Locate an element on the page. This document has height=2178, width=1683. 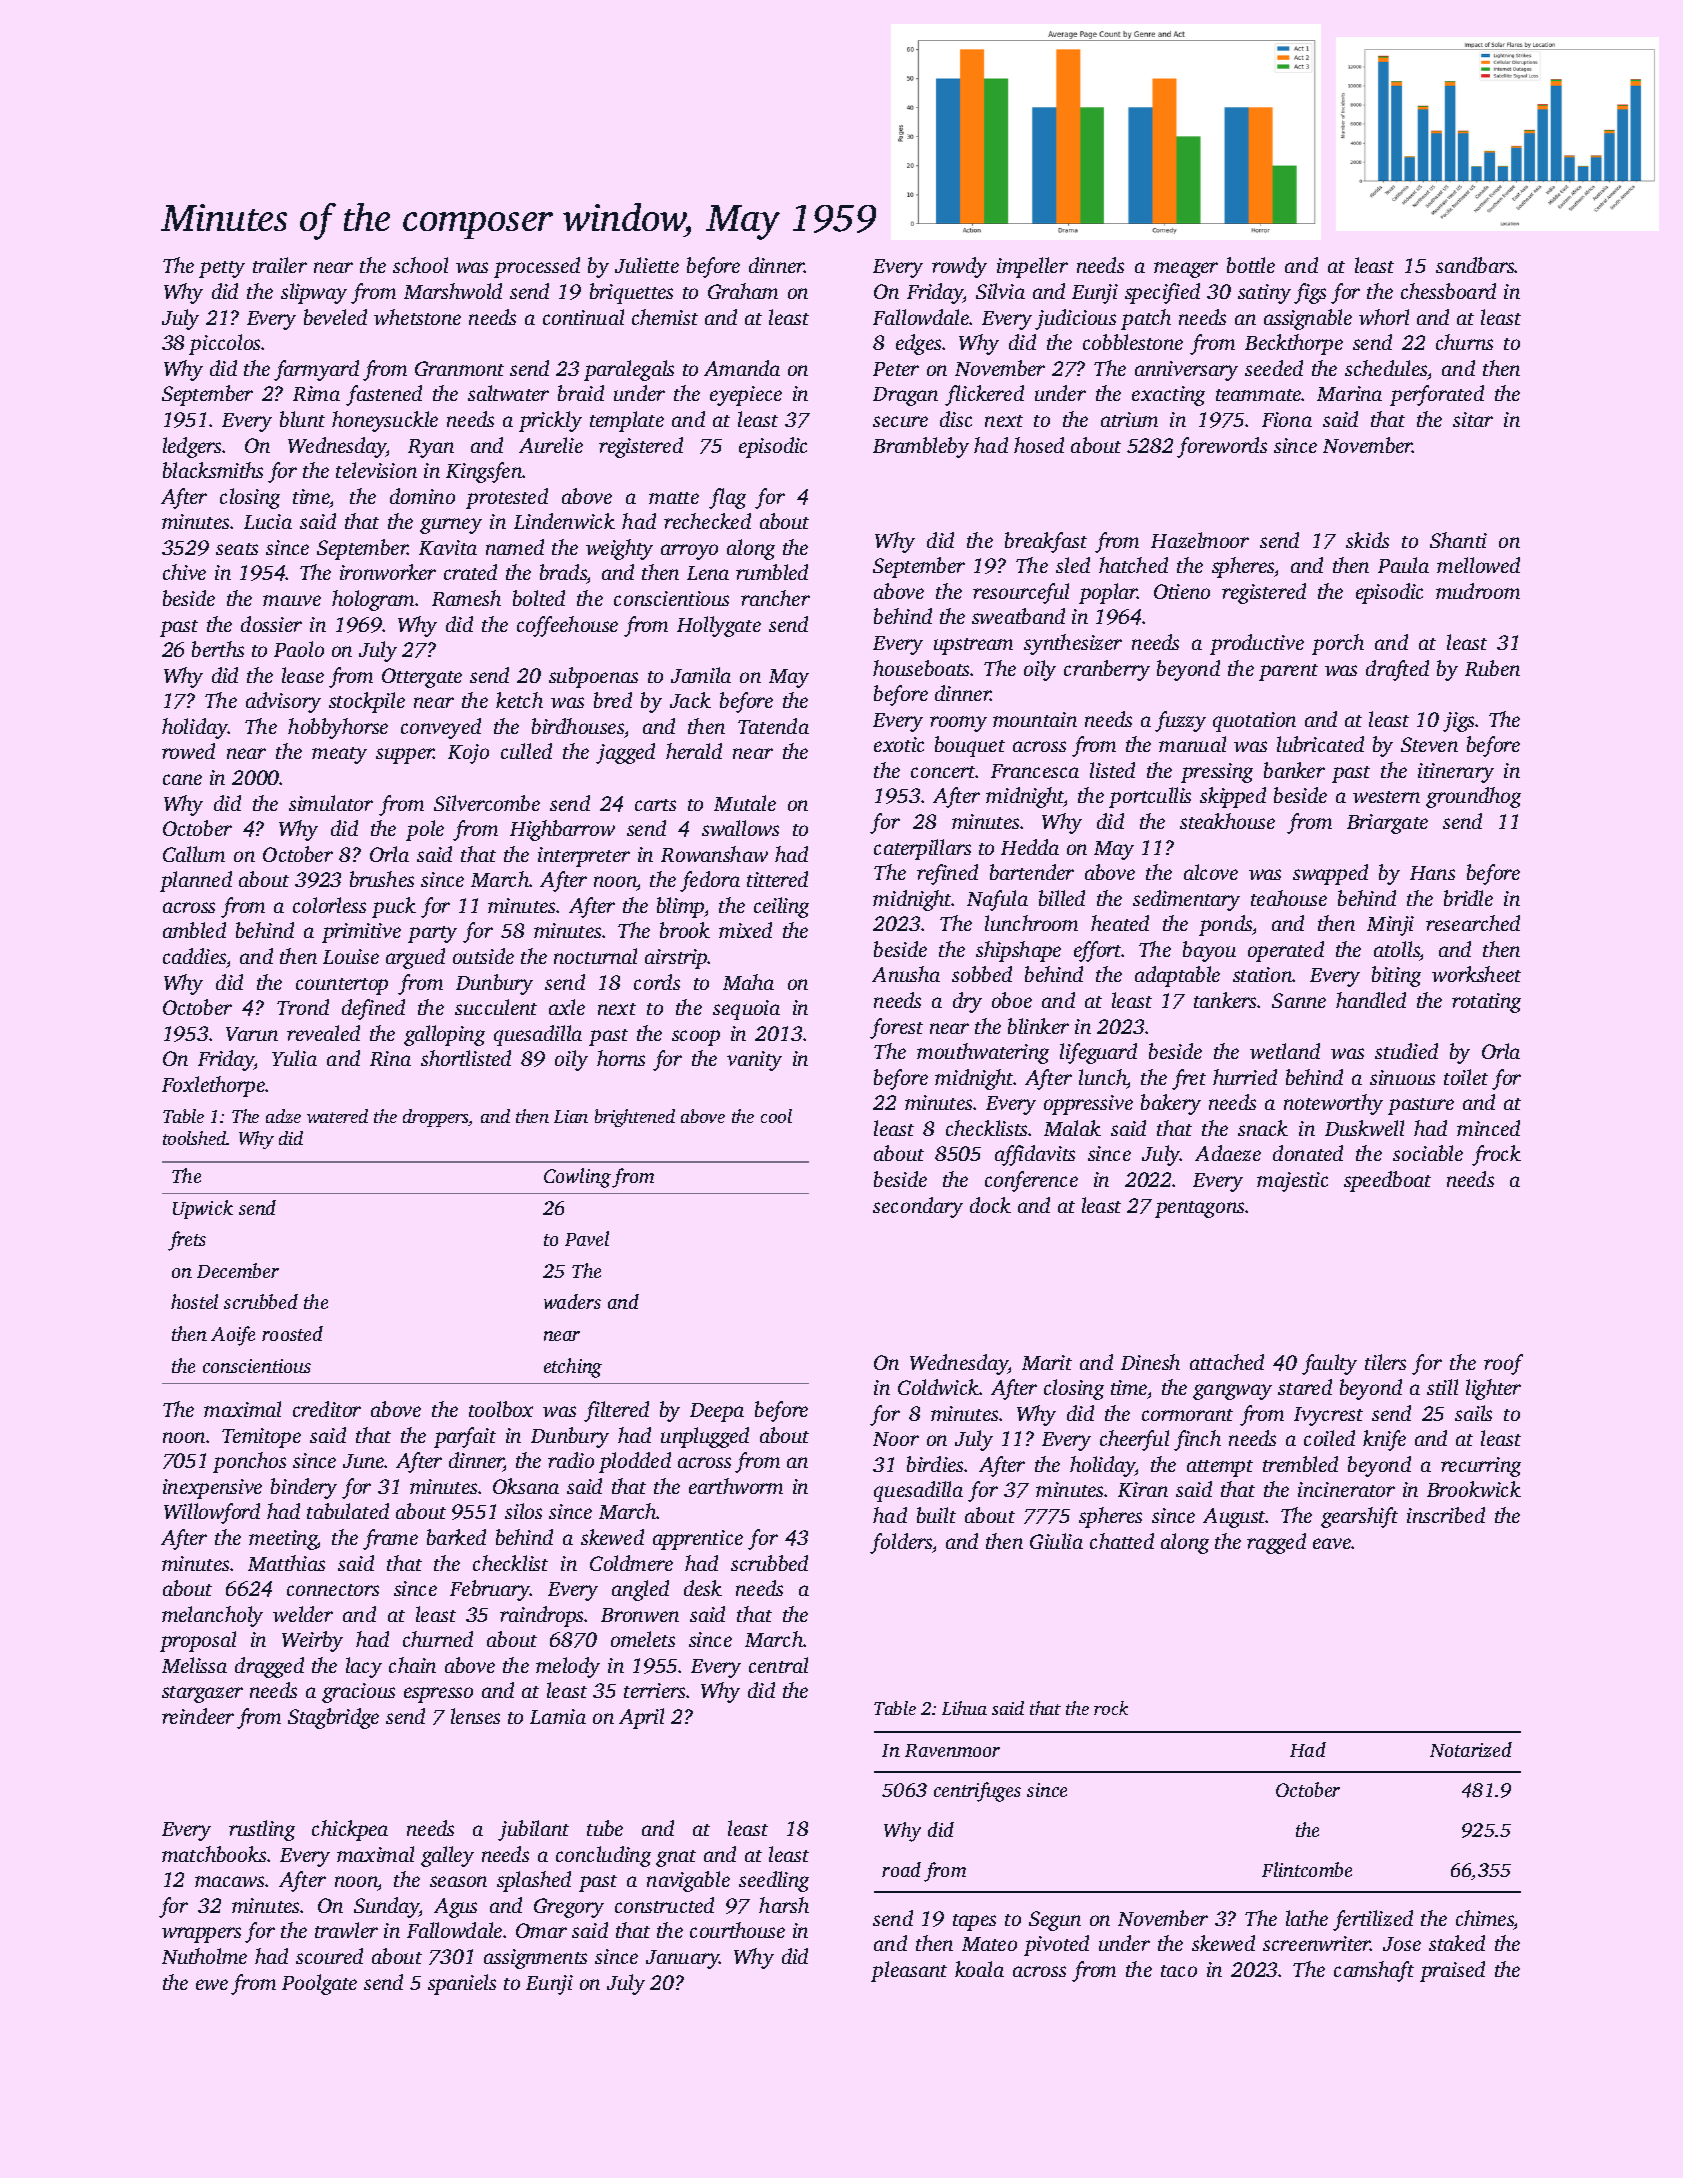
taco is located at coordinates (1179, 1971).
